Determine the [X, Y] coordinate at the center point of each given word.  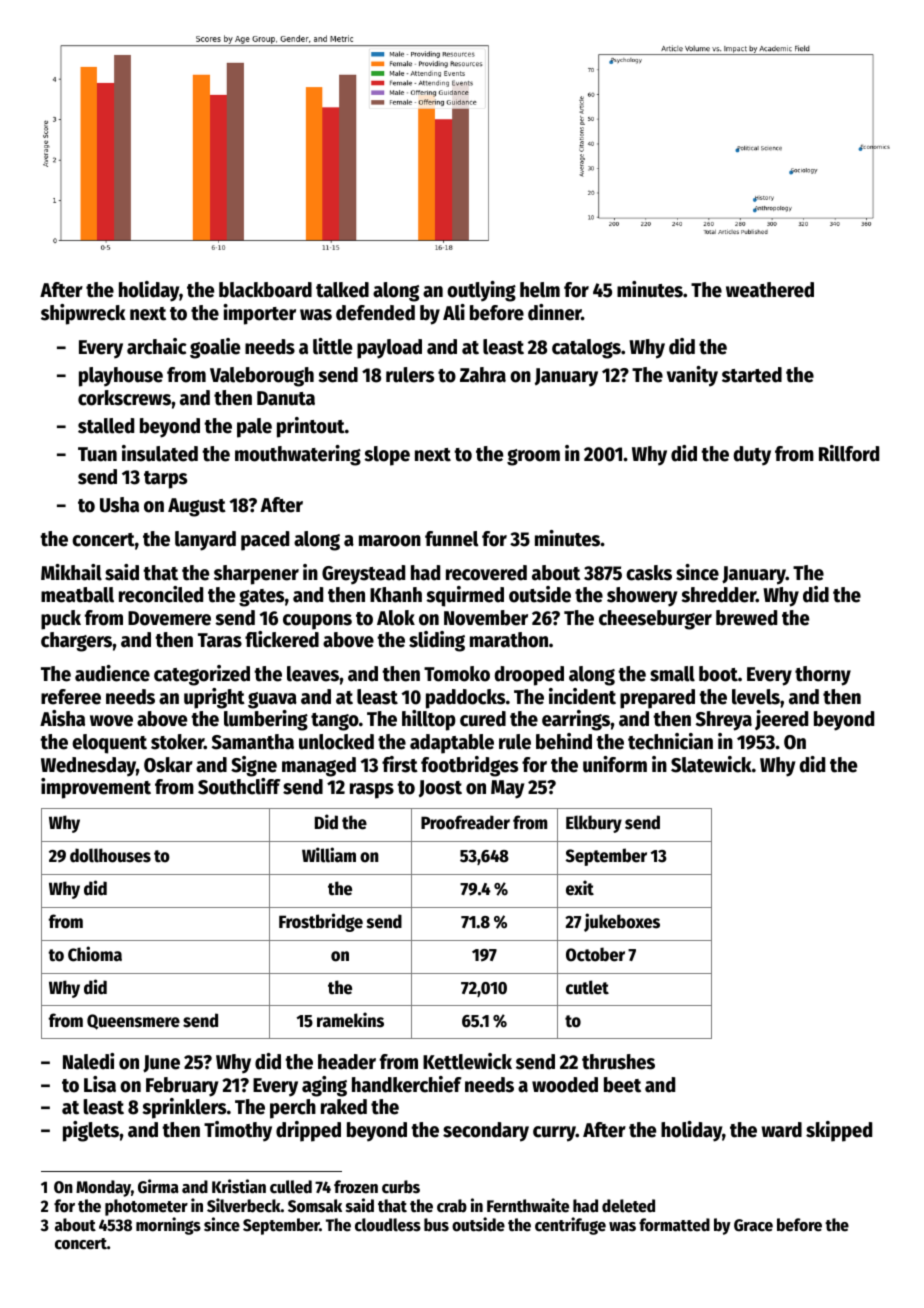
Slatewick [711, 764]
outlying [481, 291]
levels [756, 697]
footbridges [469, 766]
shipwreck [83, 314]
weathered [770, 290]
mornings [168, 1226]
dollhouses [110, 855]
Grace [753, 1225]
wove [111, 721]
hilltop [429, 720]
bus [436, 1225]
